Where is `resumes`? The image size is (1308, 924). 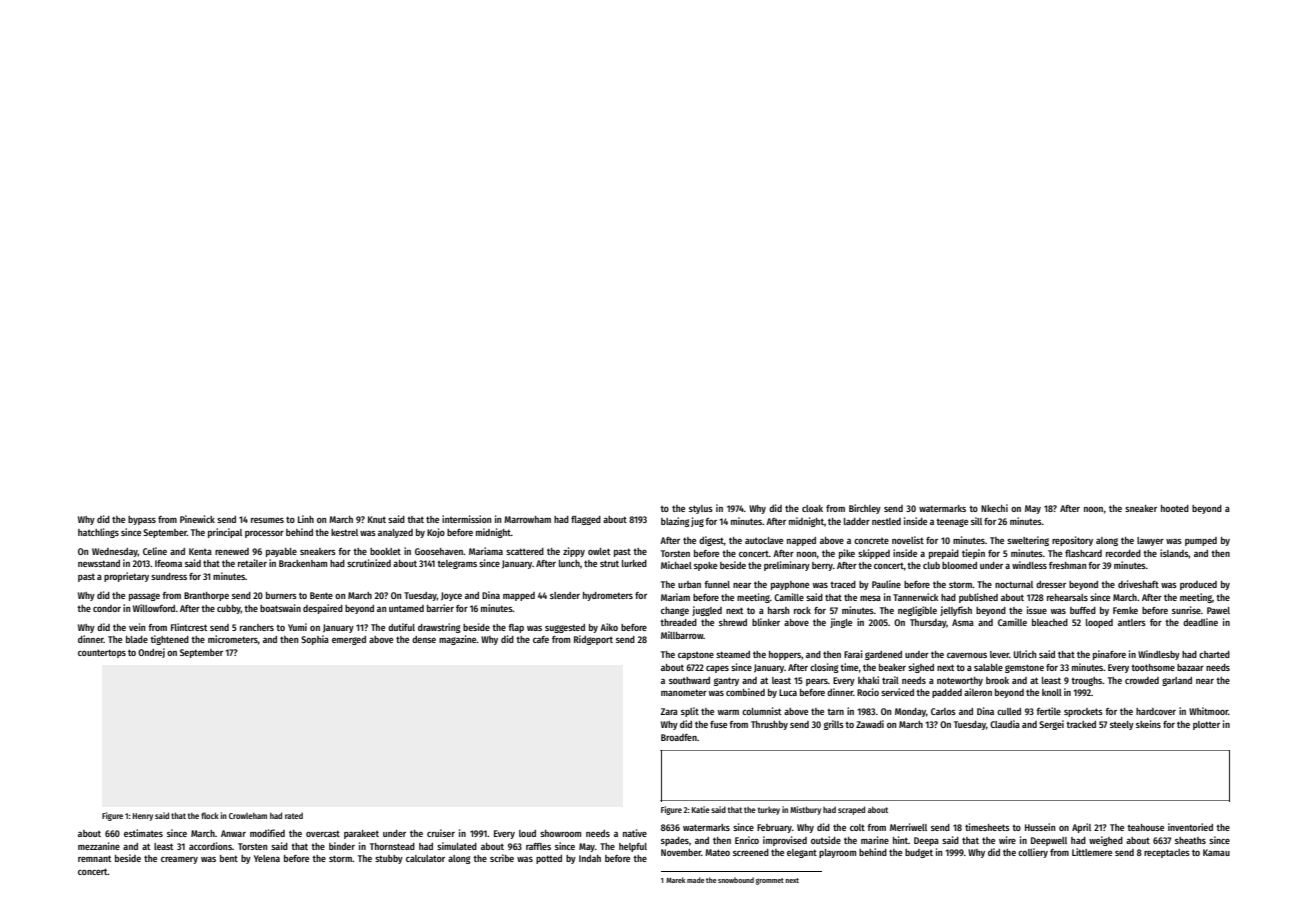 resumes is located at coordinates (267, 520).
